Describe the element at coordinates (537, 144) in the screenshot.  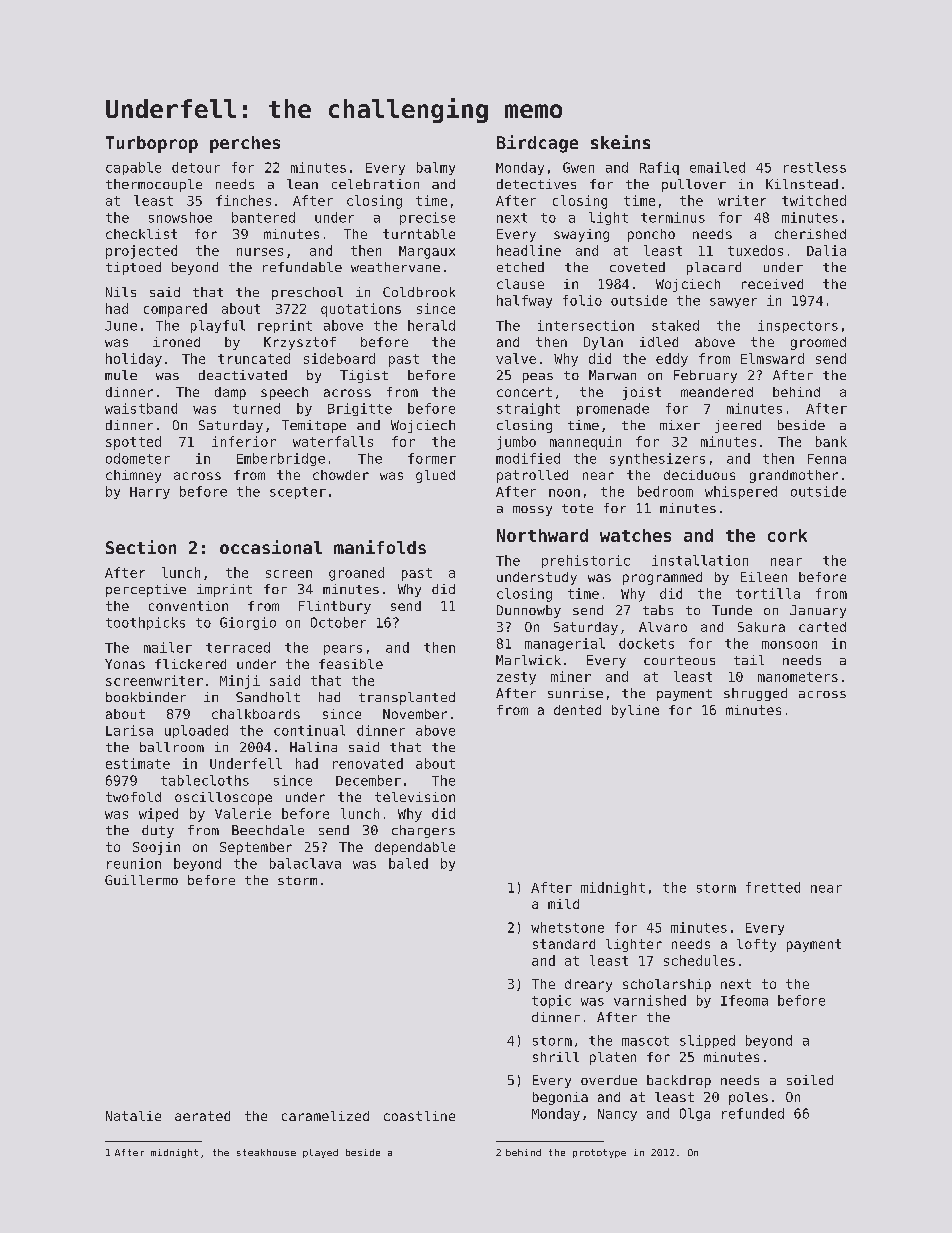
I see `Birdcage` at that location.
